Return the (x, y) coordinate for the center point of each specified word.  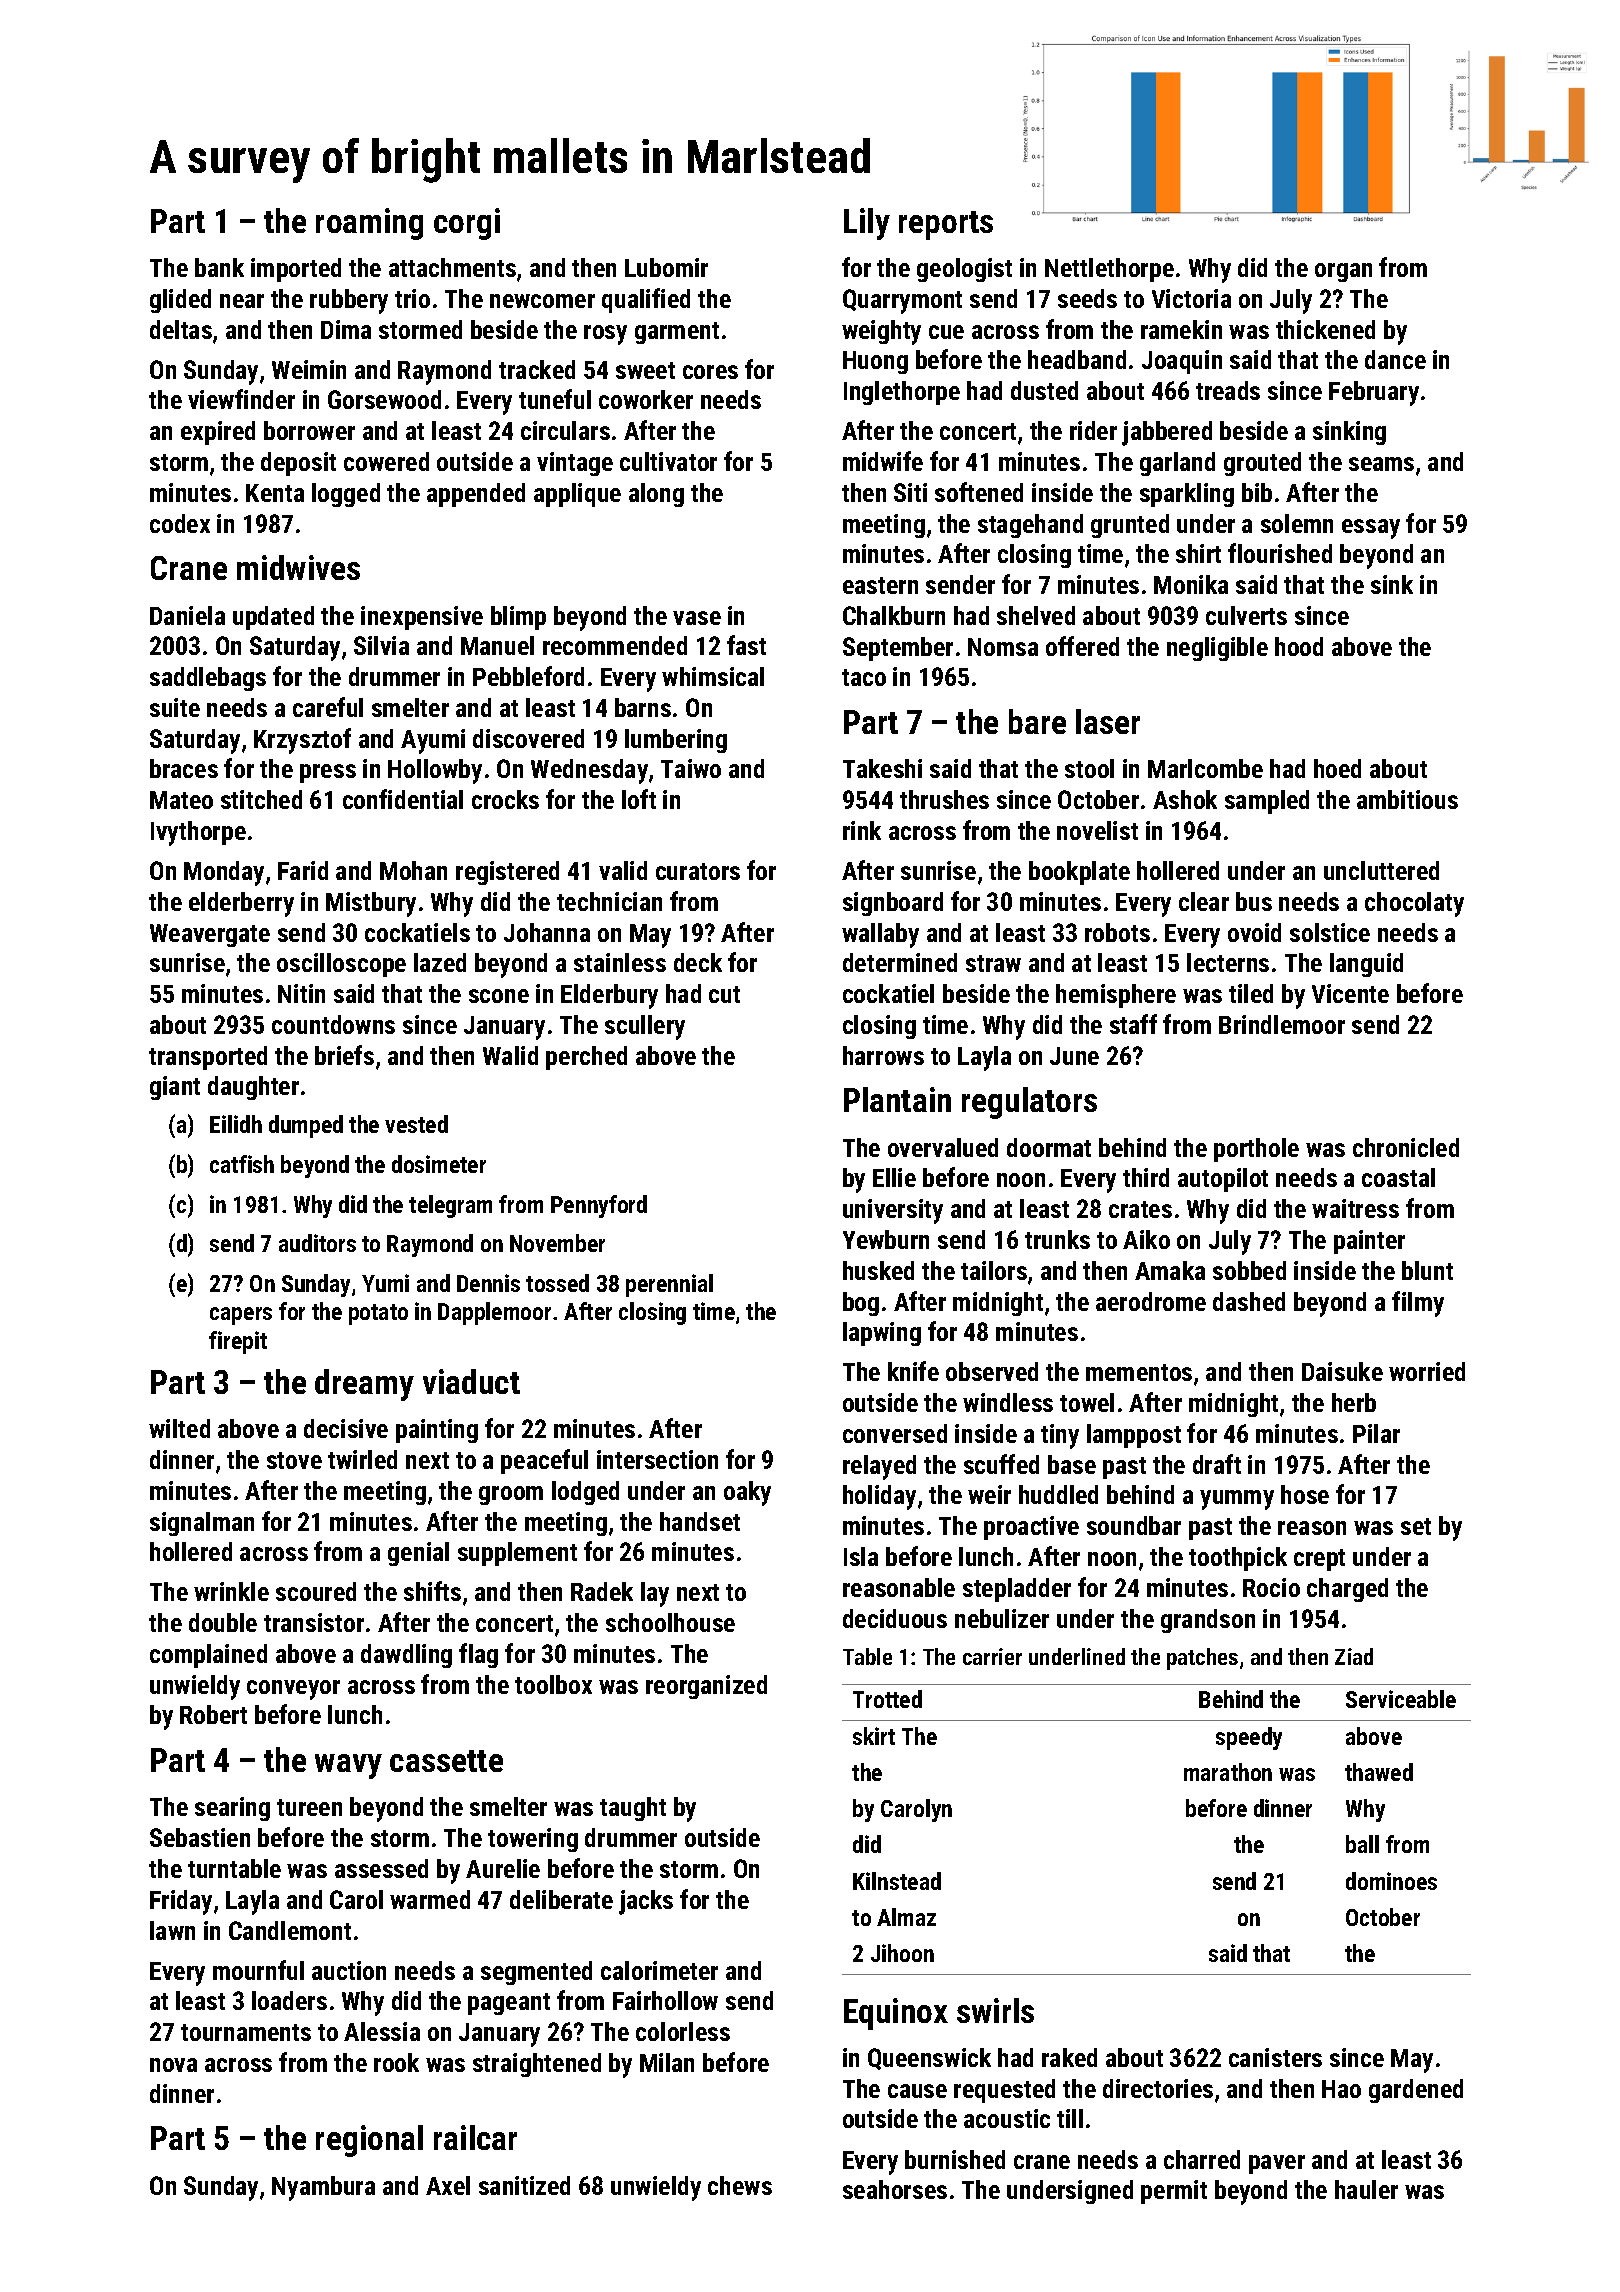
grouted (1262, 464)
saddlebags (208, 679)
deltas (181, 329)
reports (946, 225)
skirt (874, 1736)
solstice (1330, 932)
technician (609, 901)
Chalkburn (894, 615)
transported (208, 1058)
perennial (669, 1285)
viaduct (471, 1381)
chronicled (1406, 1147)
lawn (172, 1930)
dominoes (1391, 1881)
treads (1228, 390)
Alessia (382, 2031)
